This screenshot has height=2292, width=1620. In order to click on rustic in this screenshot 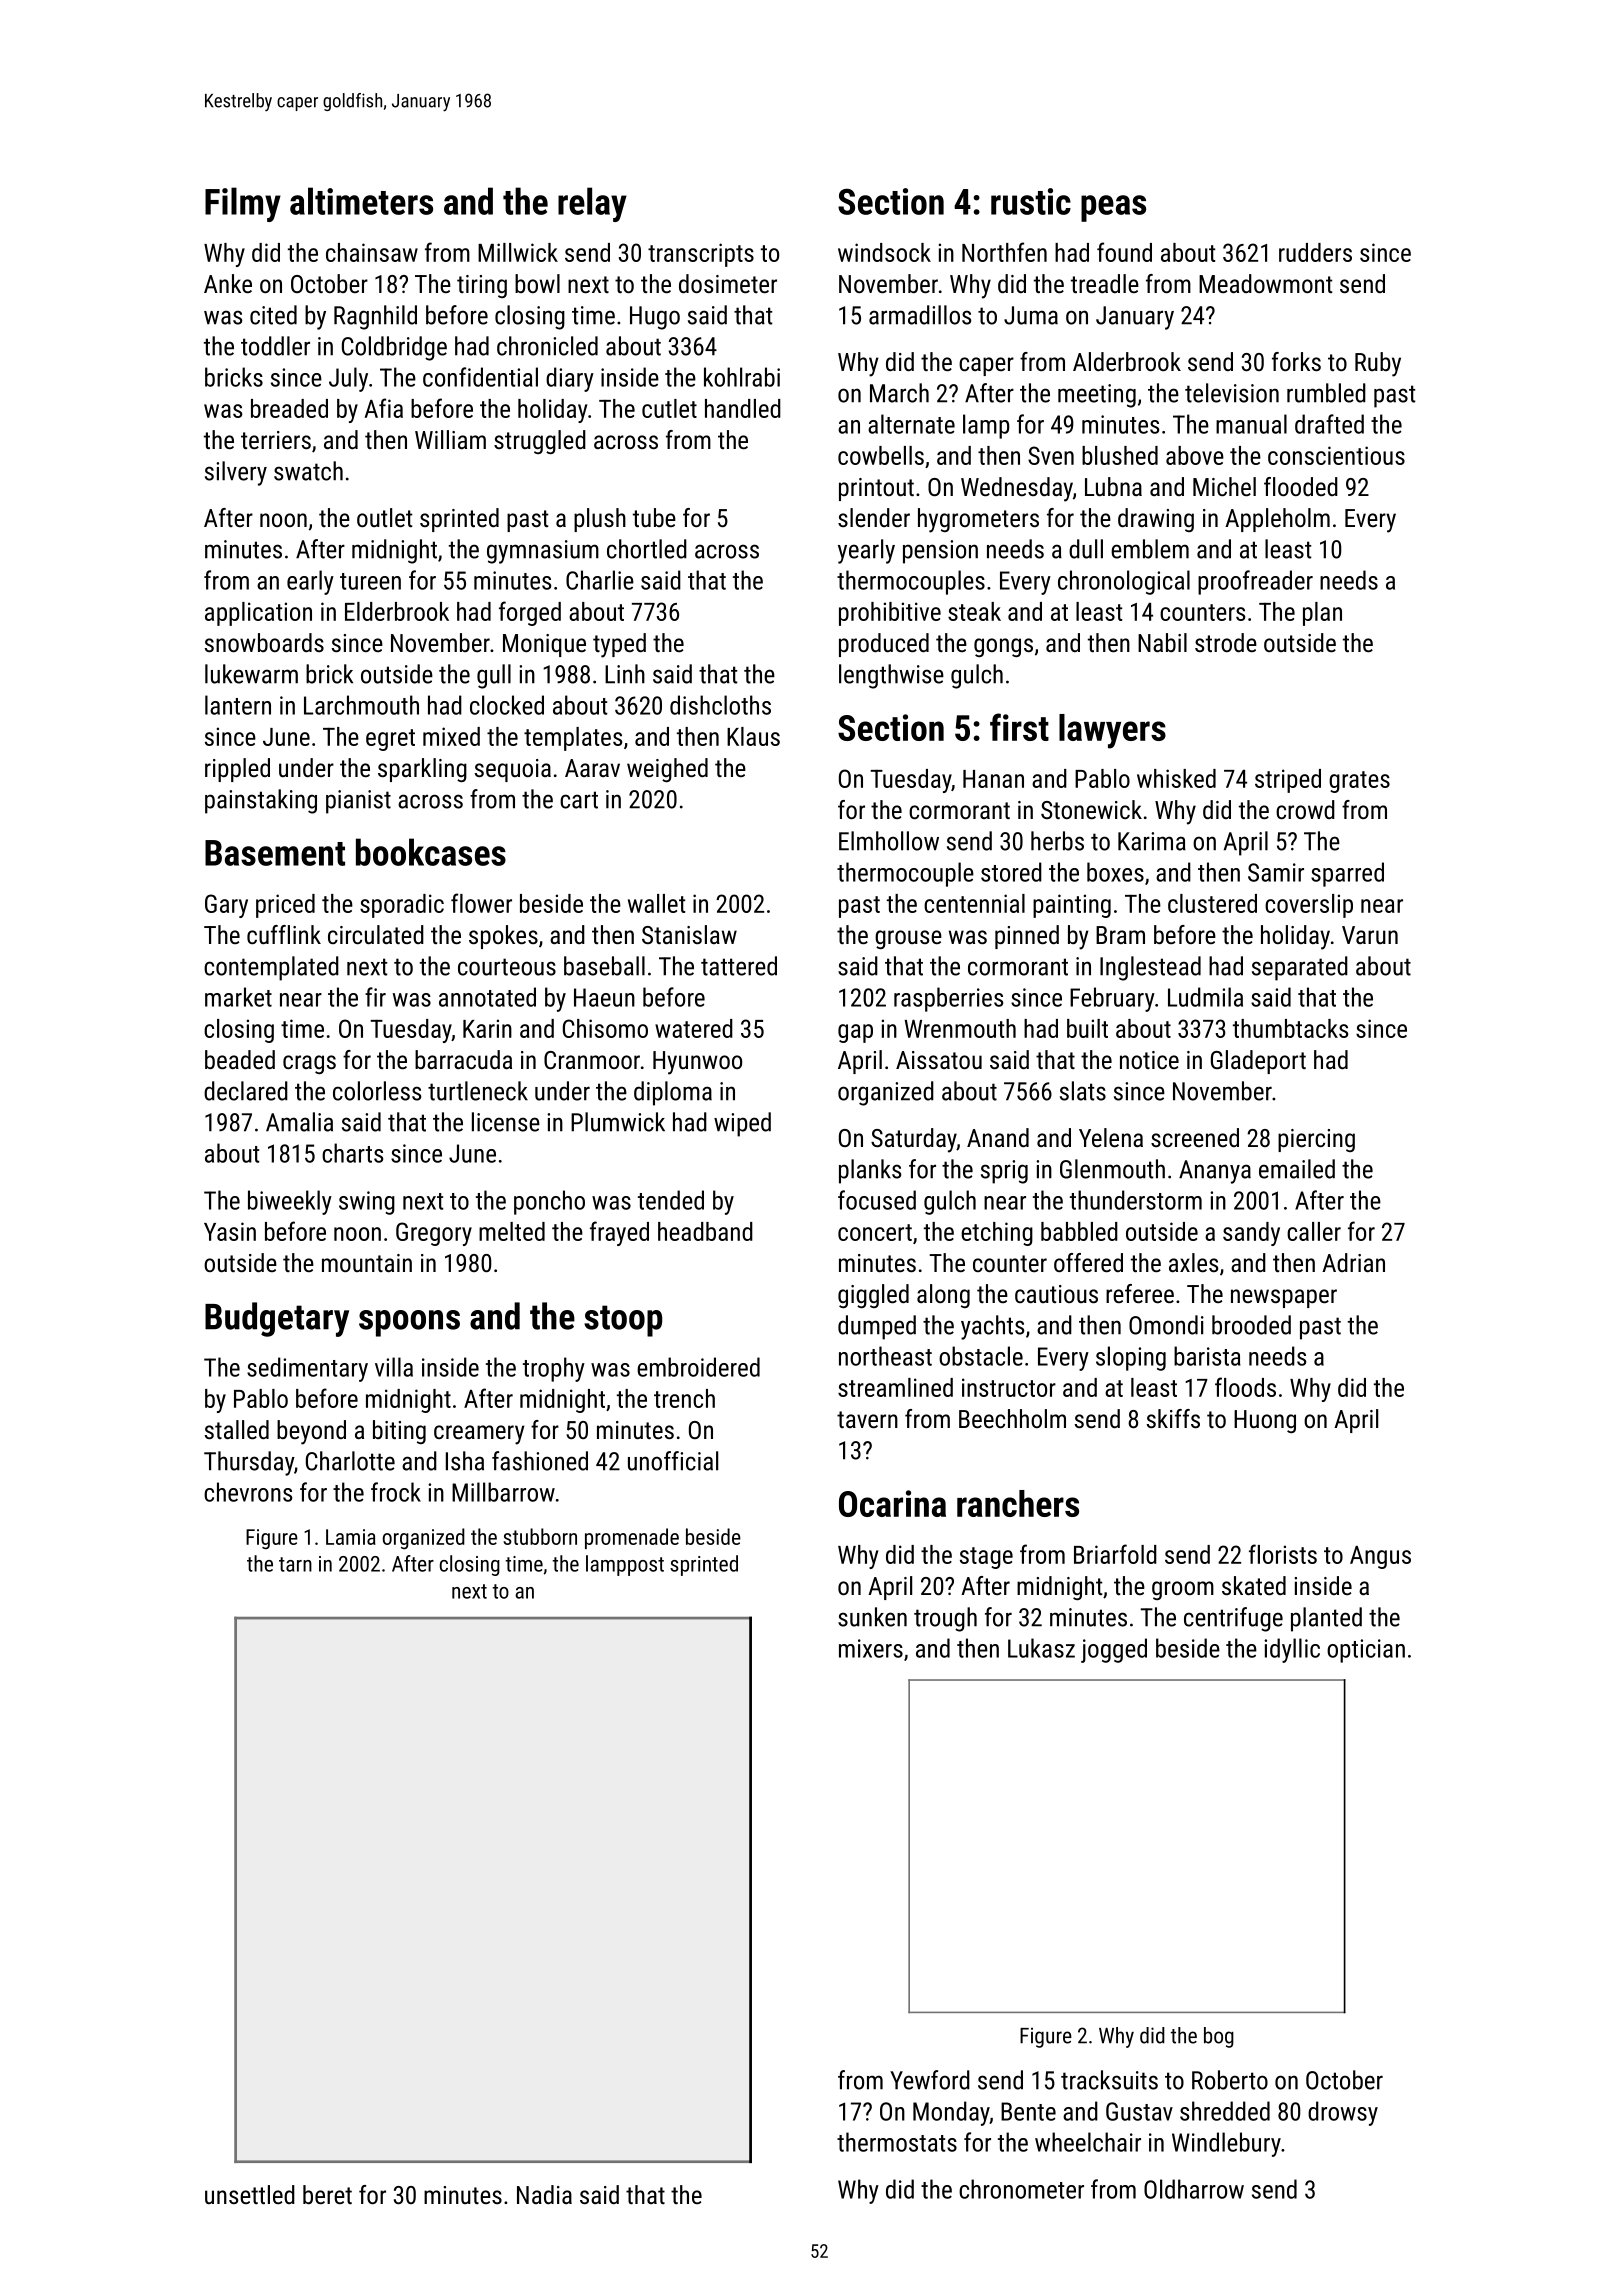, I will do `click(1031, 201)`.
